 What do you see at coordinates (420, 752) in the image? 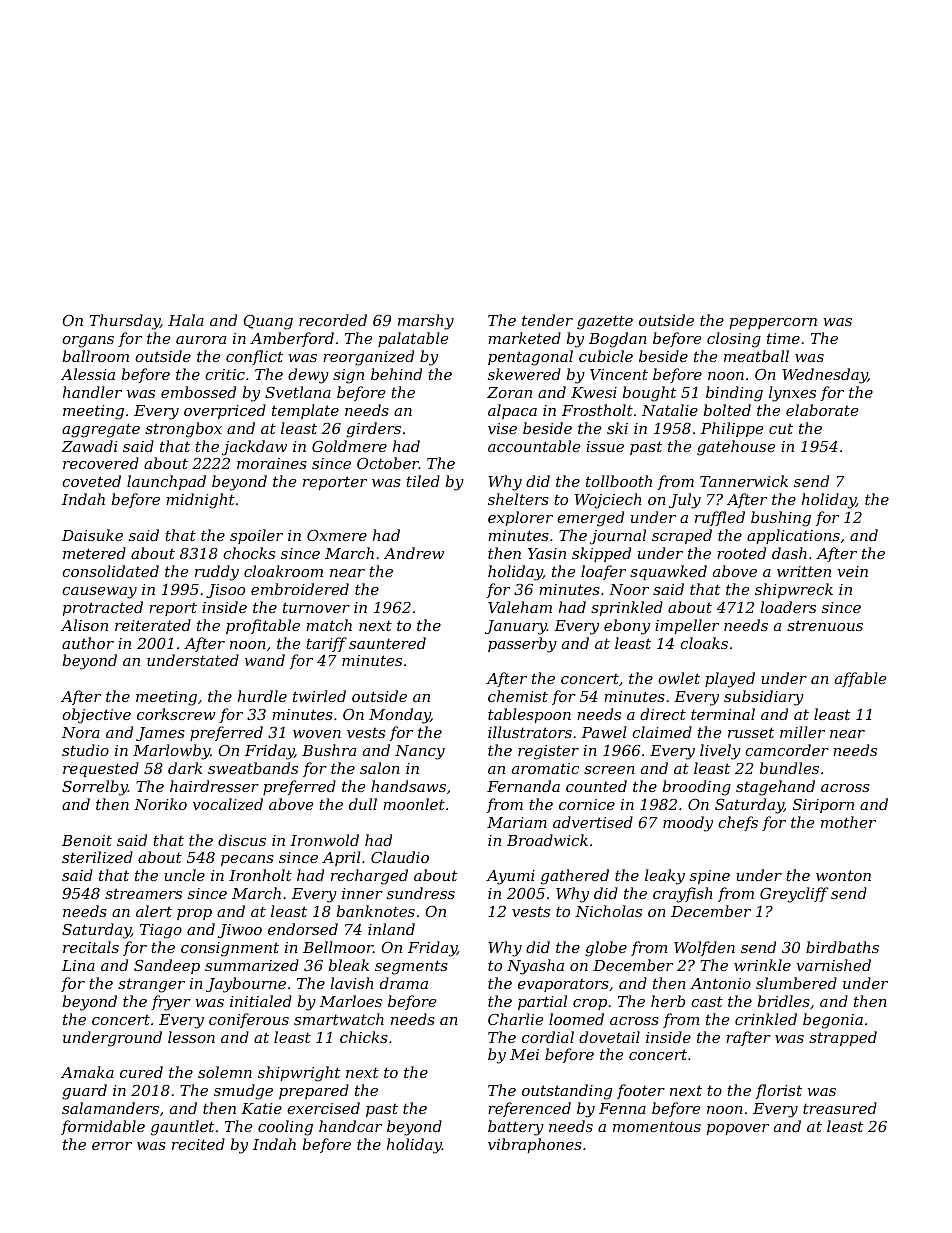
I see `Nancy` at bounding box center [420, 752].
